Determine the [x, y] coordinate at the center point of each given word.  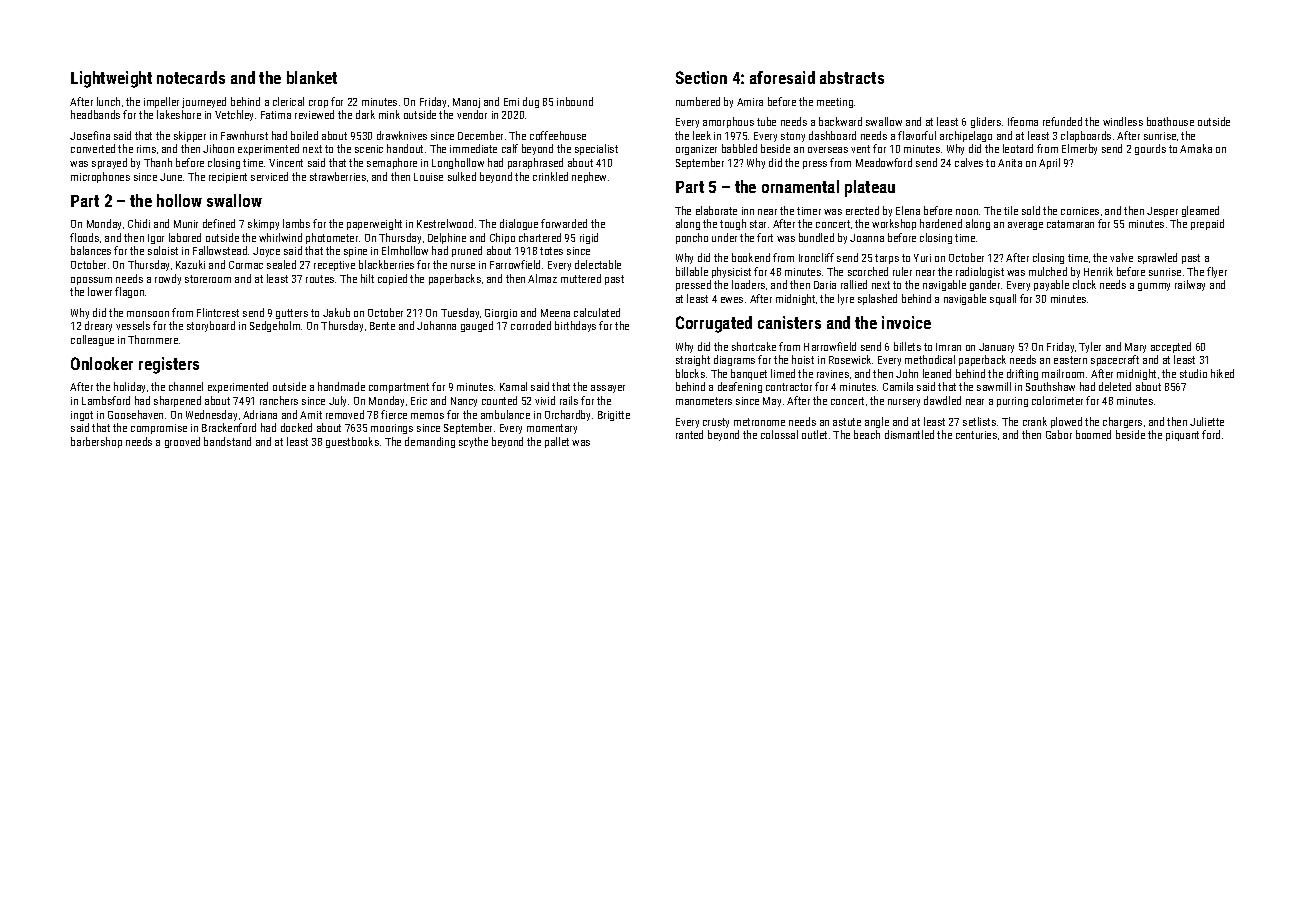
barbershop [96, 442]
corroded [531, 325]
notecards [191, 77]
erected [862, 210]
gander [985, 285]
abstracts [852, 77]
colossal [779, 434]
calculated [597, 312]
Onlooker [102, 363]
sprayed [109, 163]
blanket [312, 77]
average [1025, 226]
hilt [367, 278]
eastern [1070, 360]
